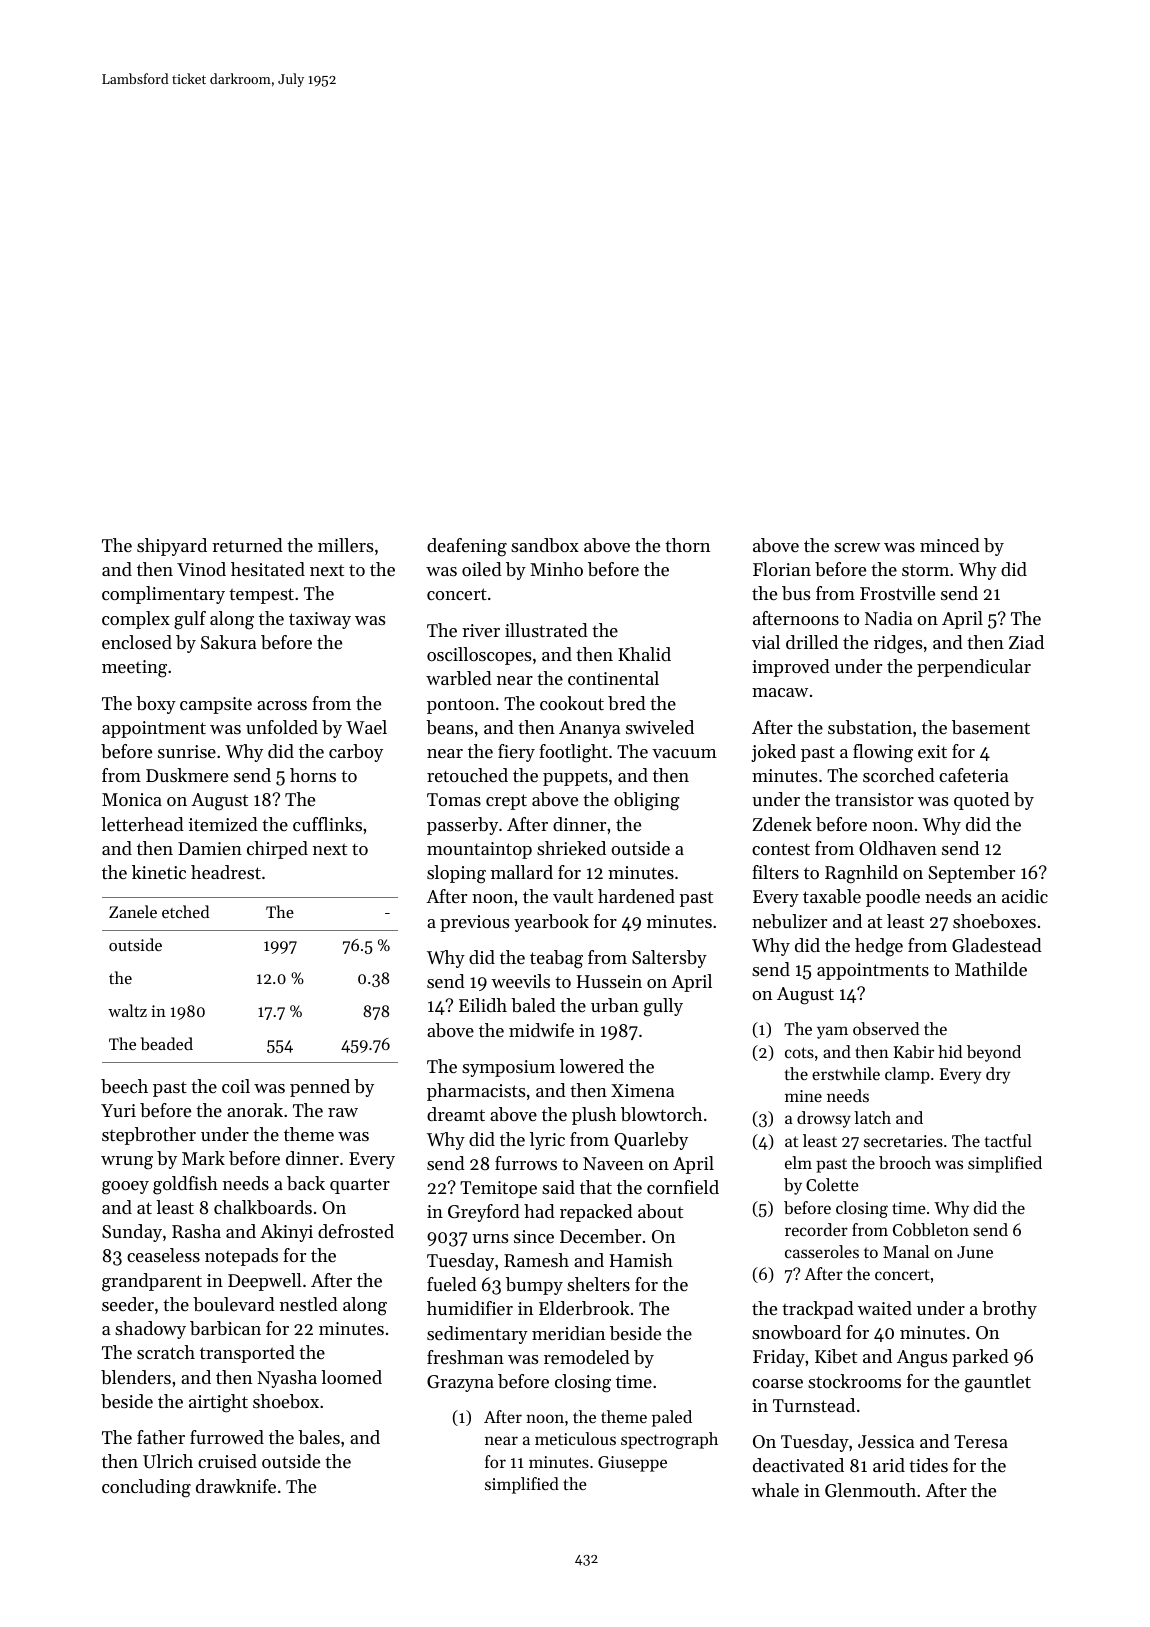  I want to click on Kibet, so click(836, 1356).
